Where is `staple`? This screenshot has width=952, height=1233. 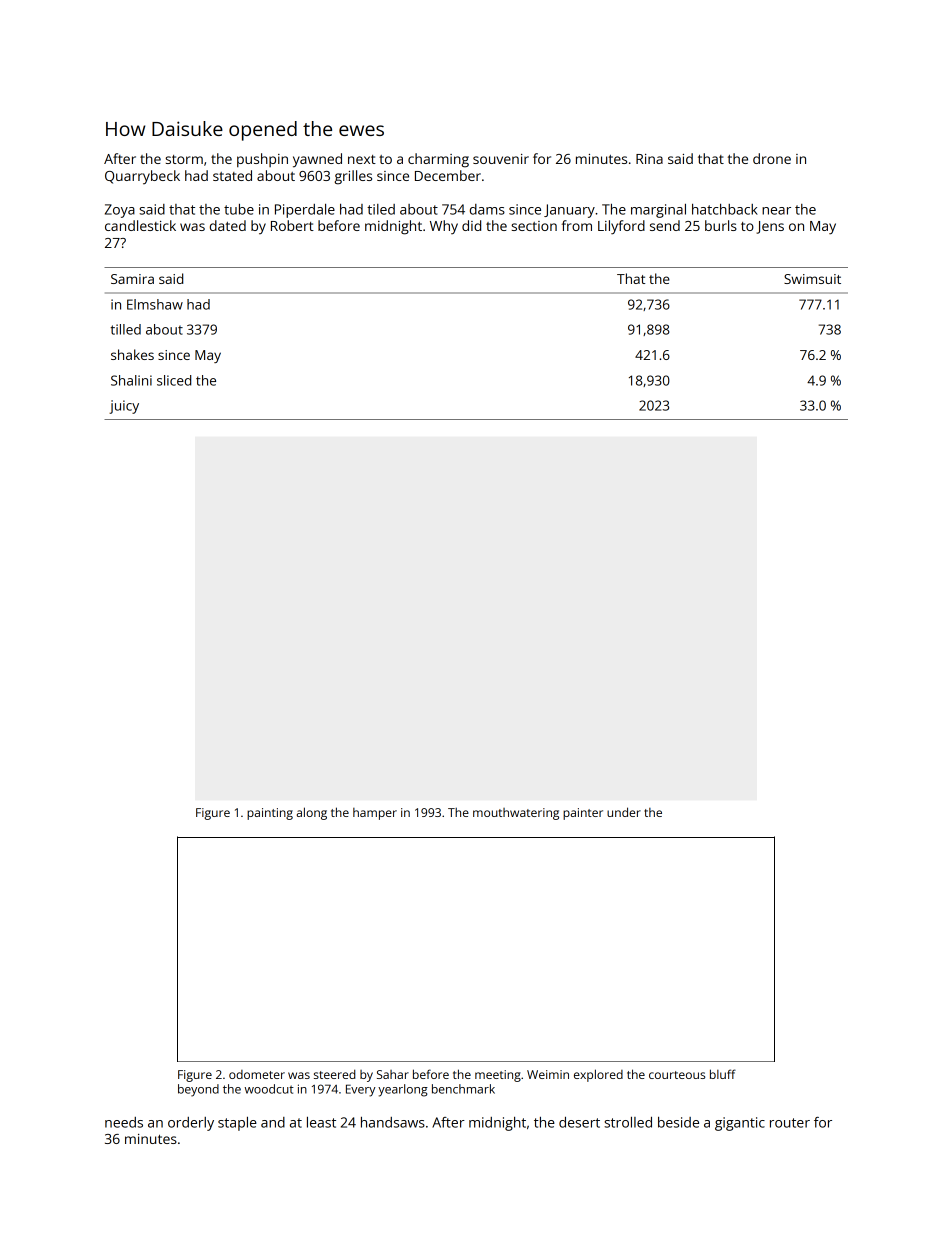
staple is located at coordinates (237, 1124).
